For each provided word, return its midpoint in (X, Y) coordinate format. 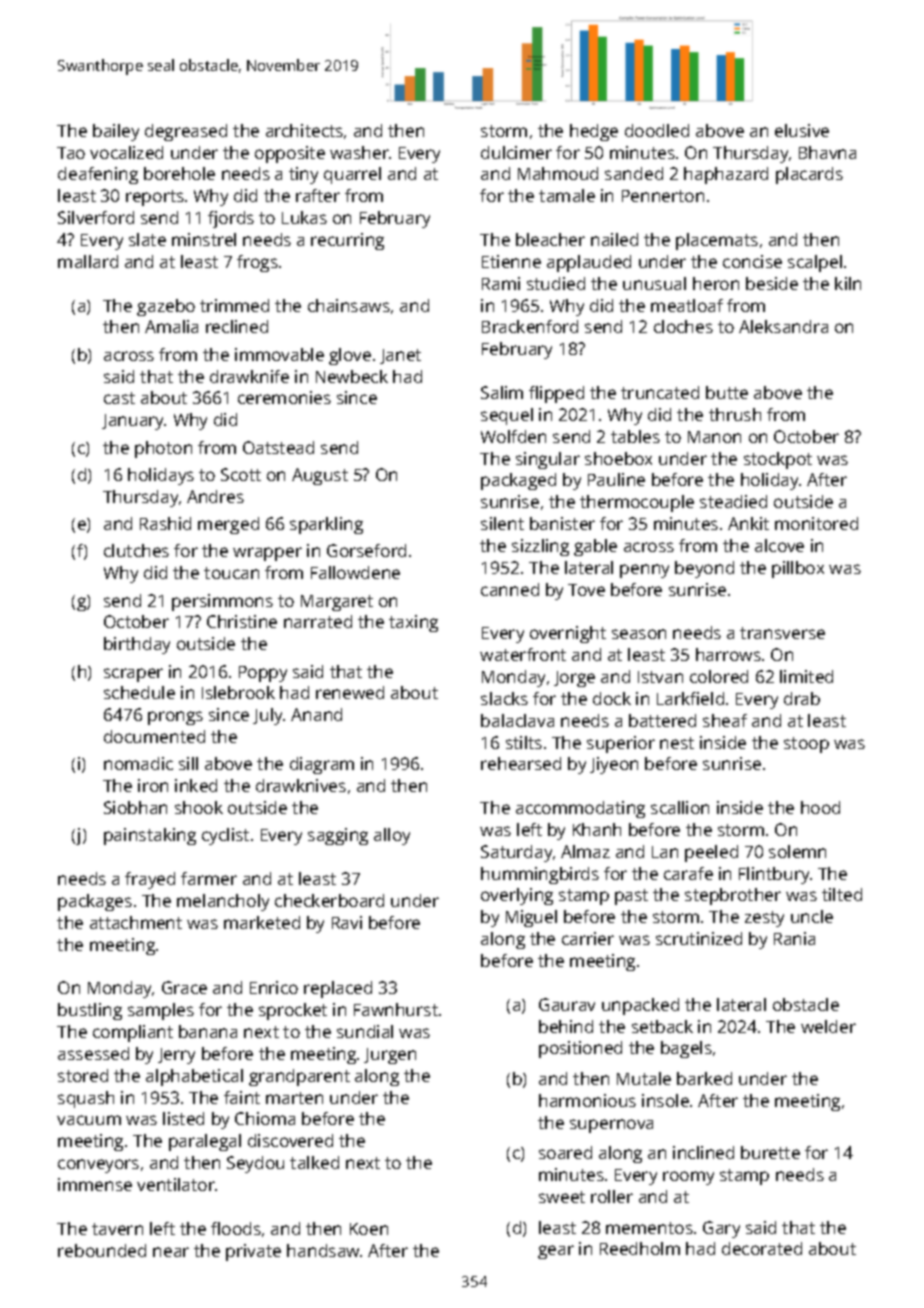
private (253, 1252)
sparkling (326, 525)
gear (556, 1252)
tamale (567, 195)
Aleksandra (783, 326)
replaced (338, 989)
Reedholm (640, 1248)
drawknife (249, 376)
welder (828, 1026)
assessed (93, 1053)
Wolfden (513, 436)
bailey (116, 132)
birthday (137, 645)
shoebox (618, 458)
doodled (657, 130)
